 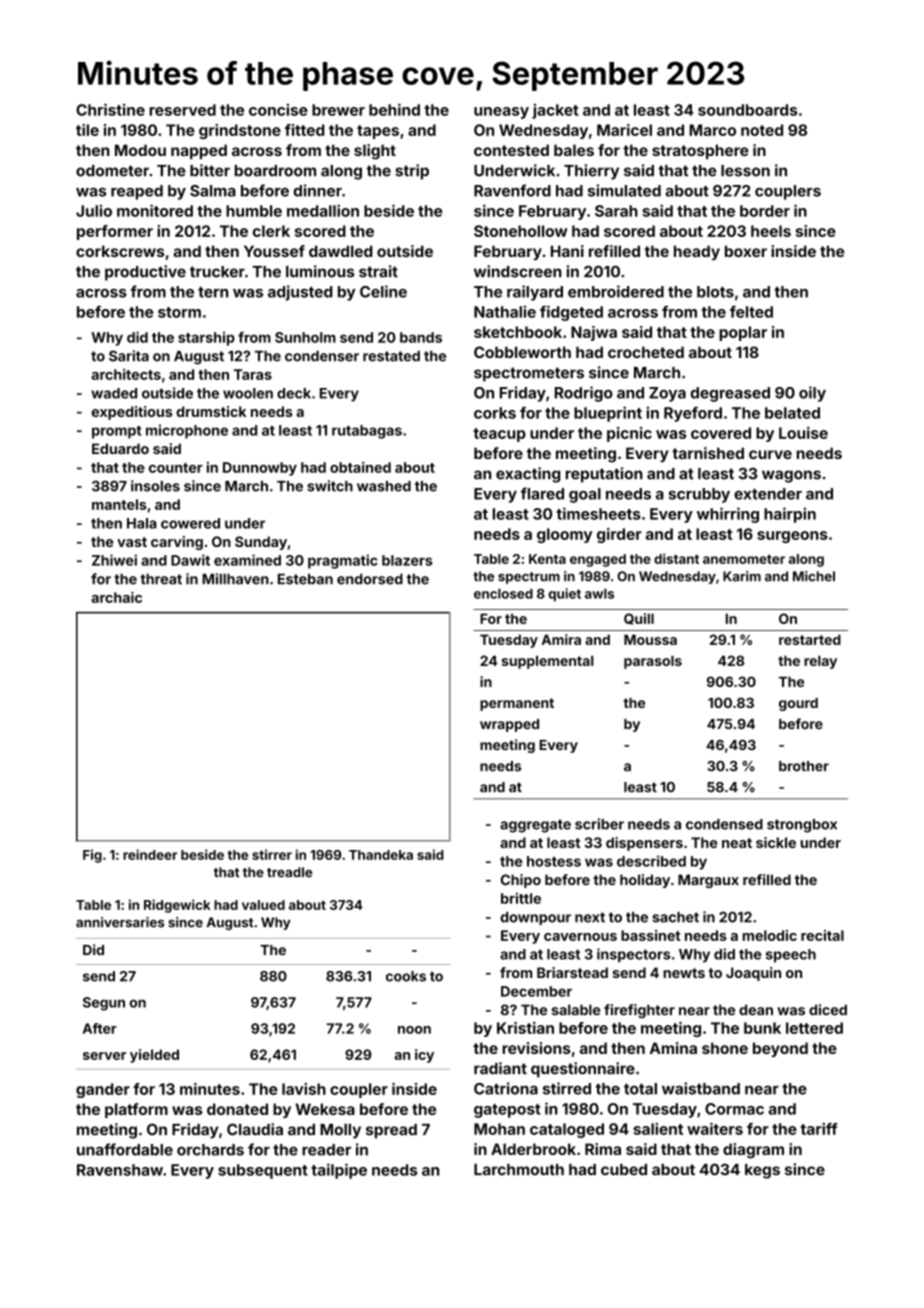 What do you see at coordinates (529, 374) in the document?
I see `spectrometers` at bounding box center [529, 374].
